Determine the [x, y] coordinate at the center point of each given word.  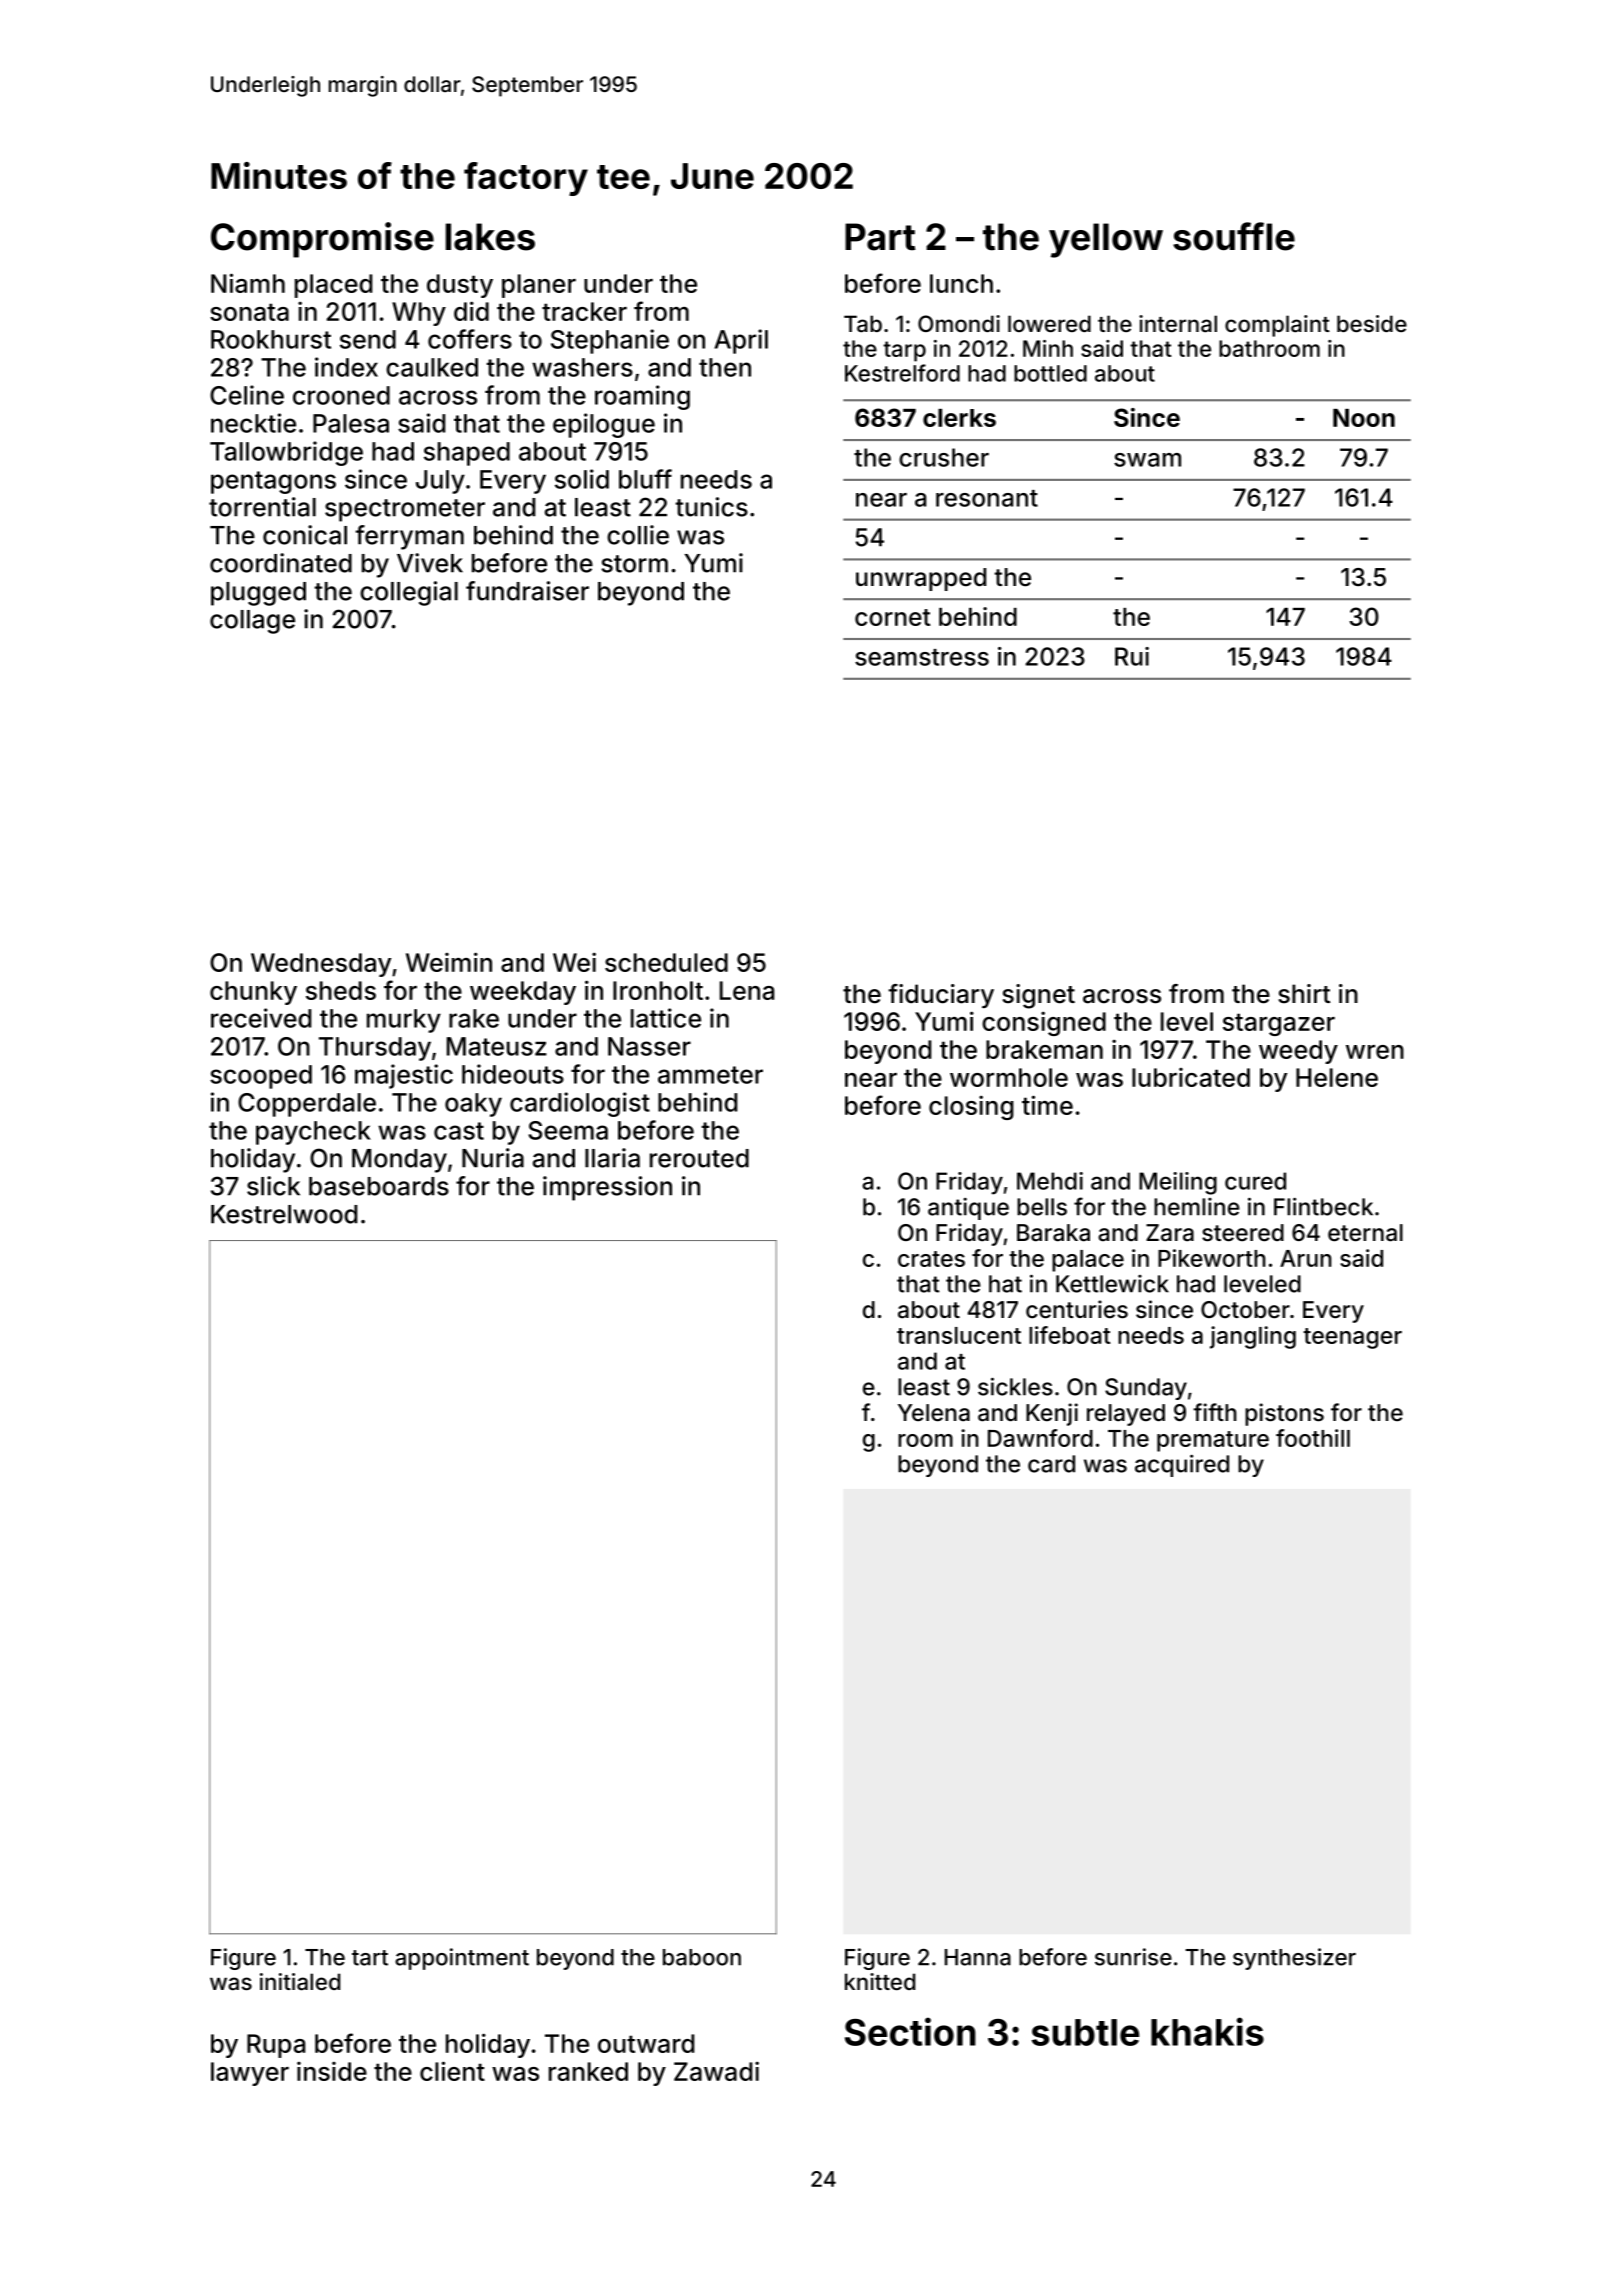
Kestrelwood [284, 1214]
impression [607, 1188]
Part [880, 237]
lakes [490, 237]
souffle [1234, 236]
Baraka [1053, 1233]
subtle [1085, 2032]
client [452, 2071]
